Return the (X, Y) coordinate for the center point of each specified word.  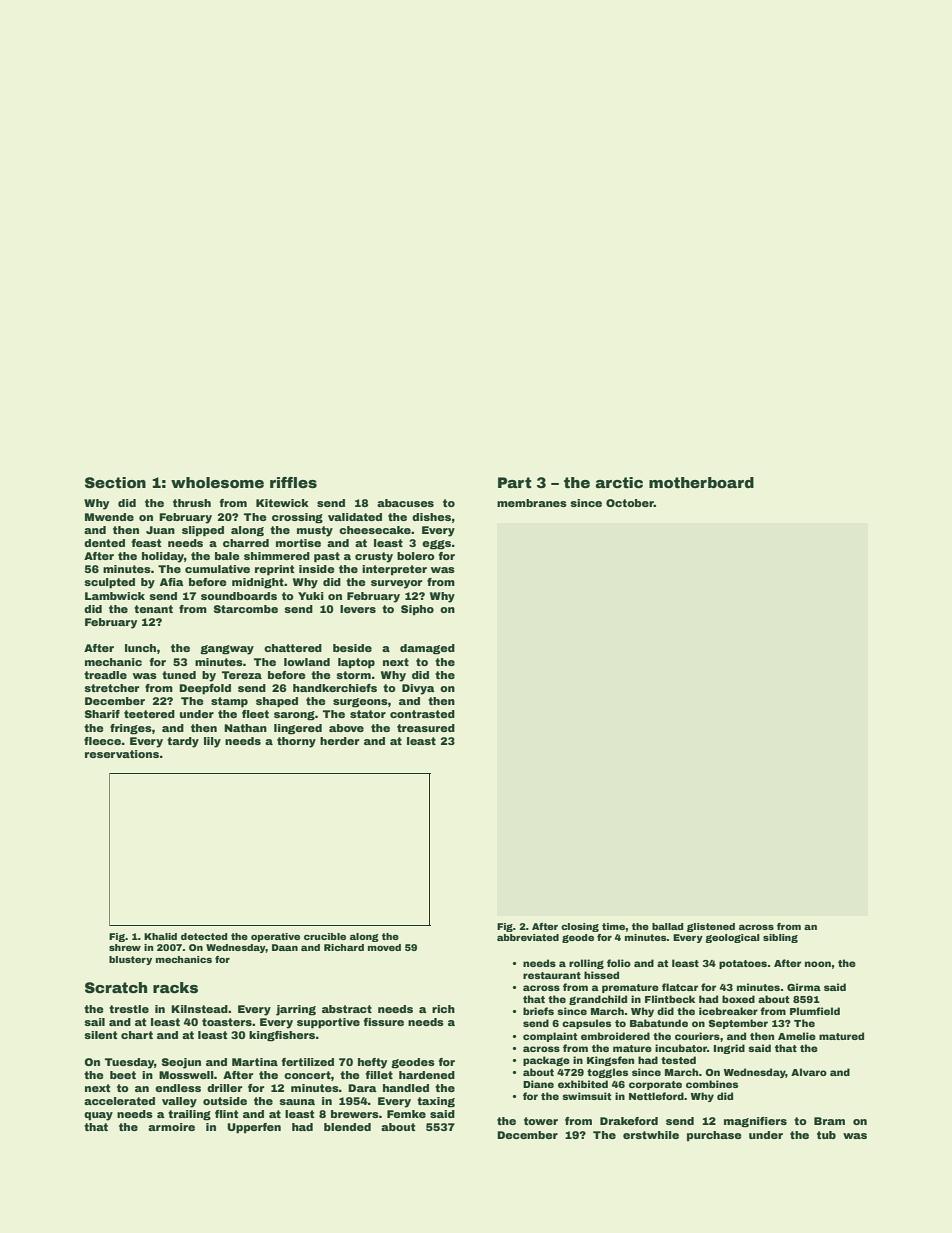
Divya (418, 689)
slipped (203, 531)
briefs (538, 1011)
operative (275, 937)
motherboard (701, 482)
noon (818, 964)
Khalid (160, 936)
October (630, 503)
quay (98, 1116)
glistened (711, 927)
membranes (532, 503)
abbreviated (528, 937)
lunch (140, 648)
